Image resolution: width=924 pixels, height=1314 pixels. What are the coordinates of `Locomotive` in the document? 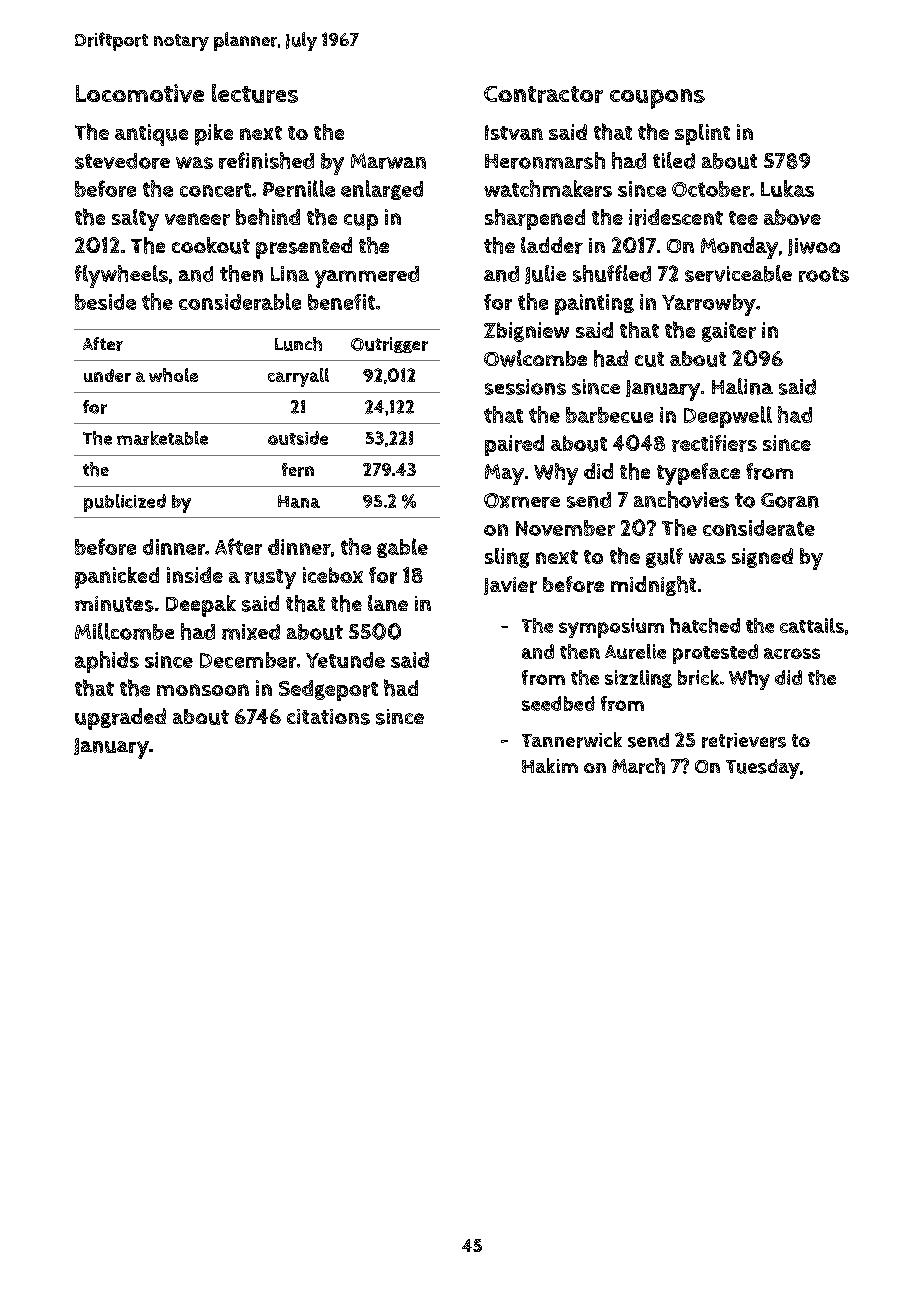 It's located at (140, 93).
